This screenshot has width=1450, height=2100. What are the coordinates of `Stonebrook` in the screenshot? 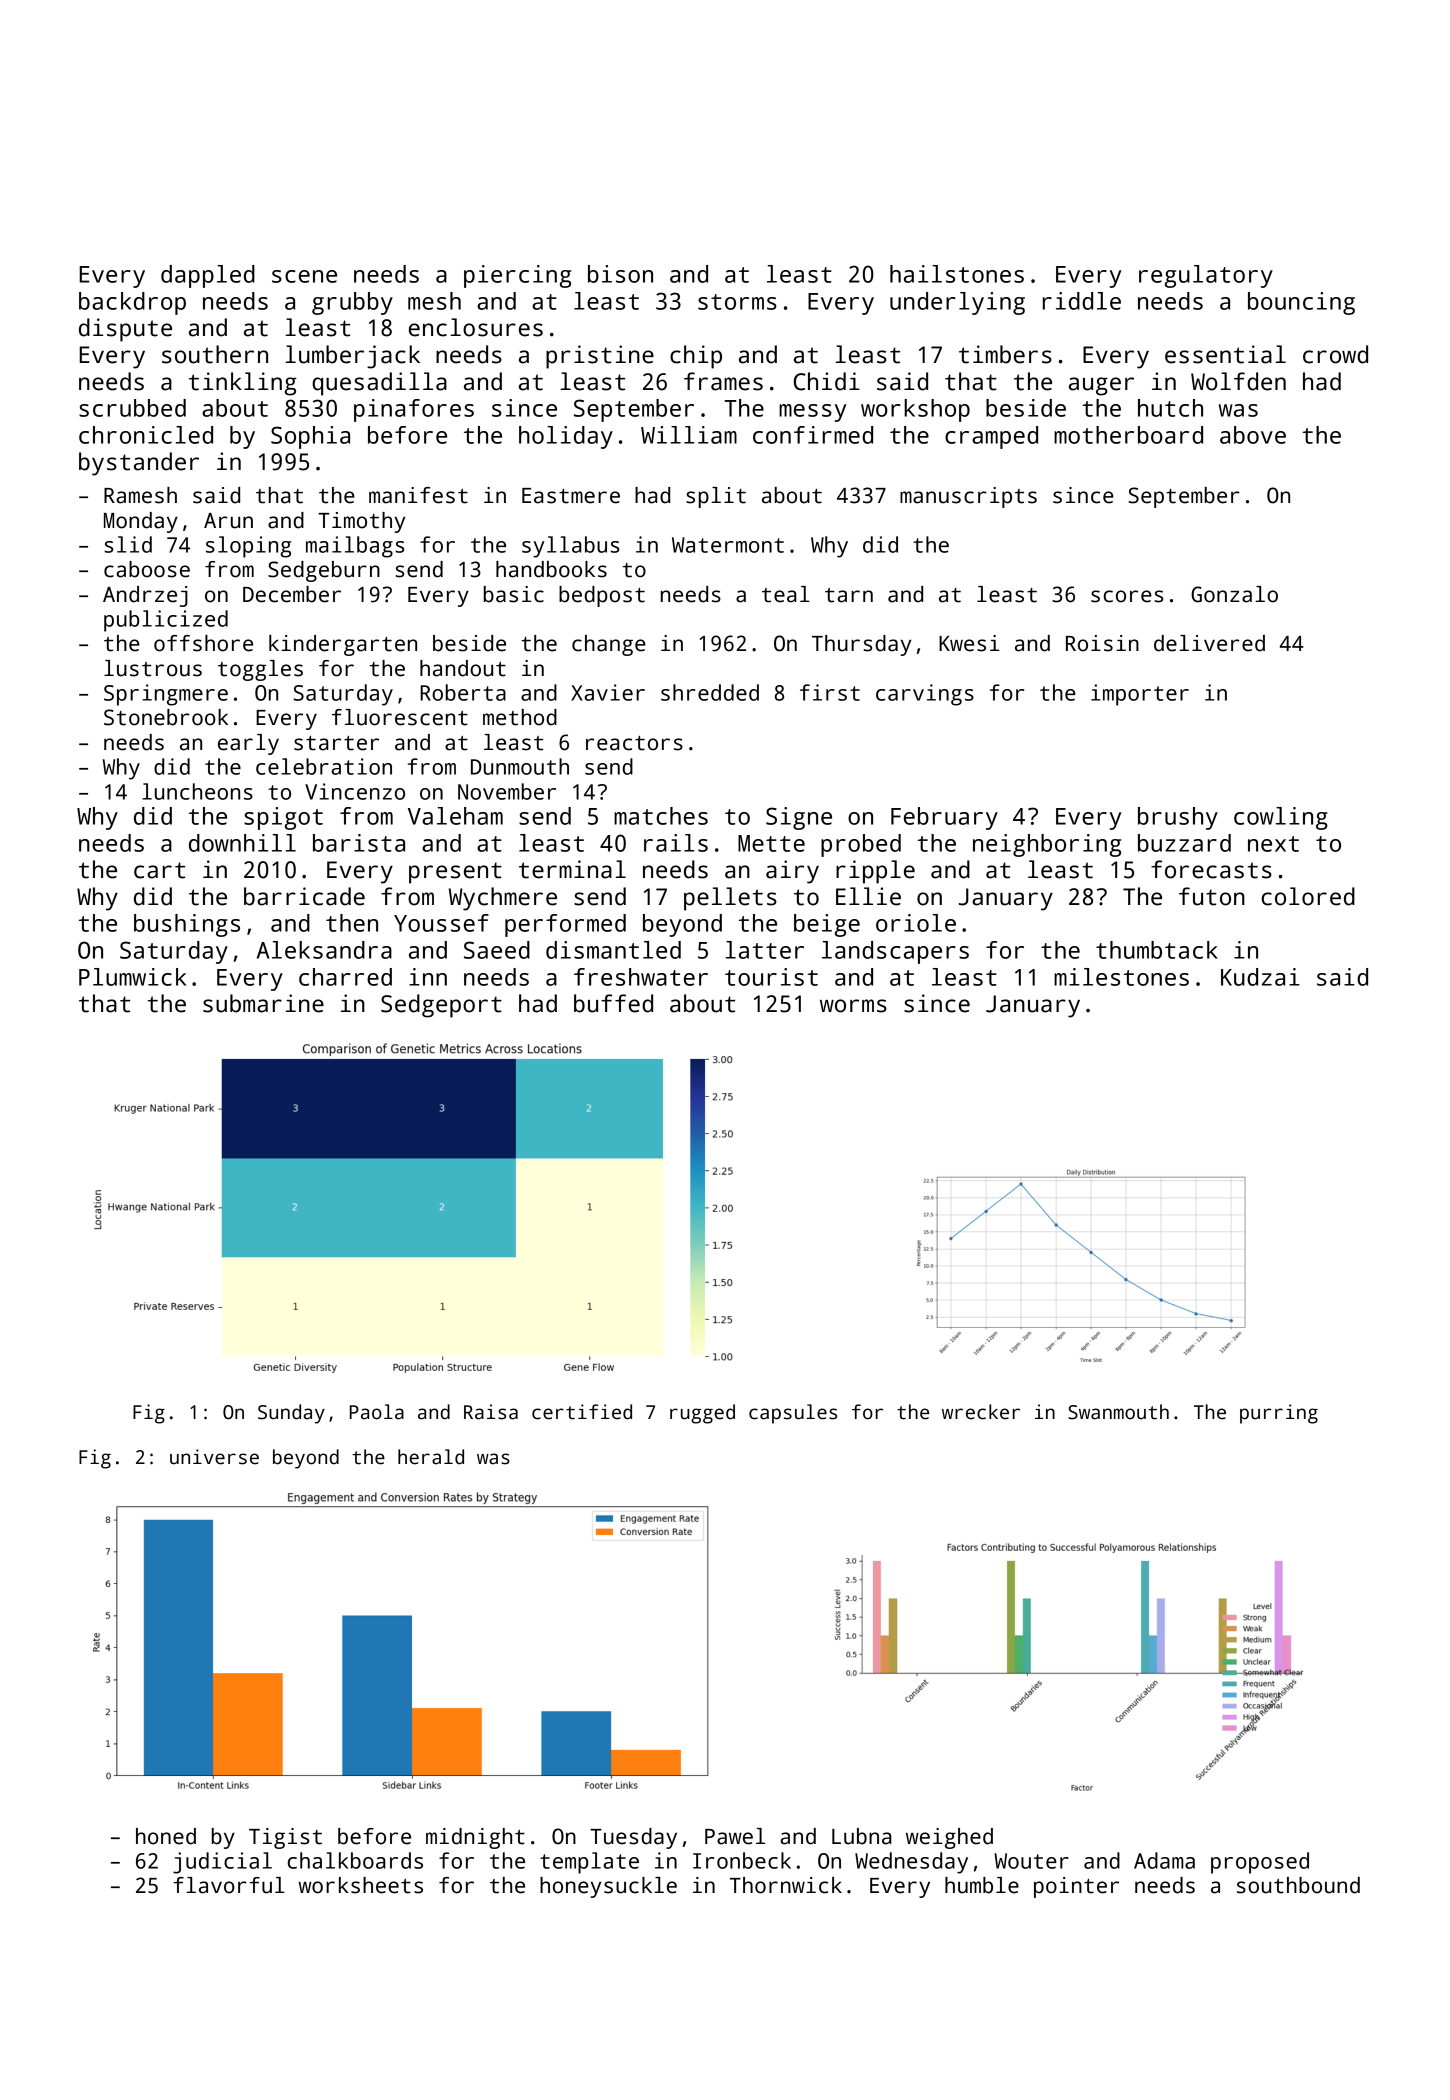 It's located at (166, 717).
